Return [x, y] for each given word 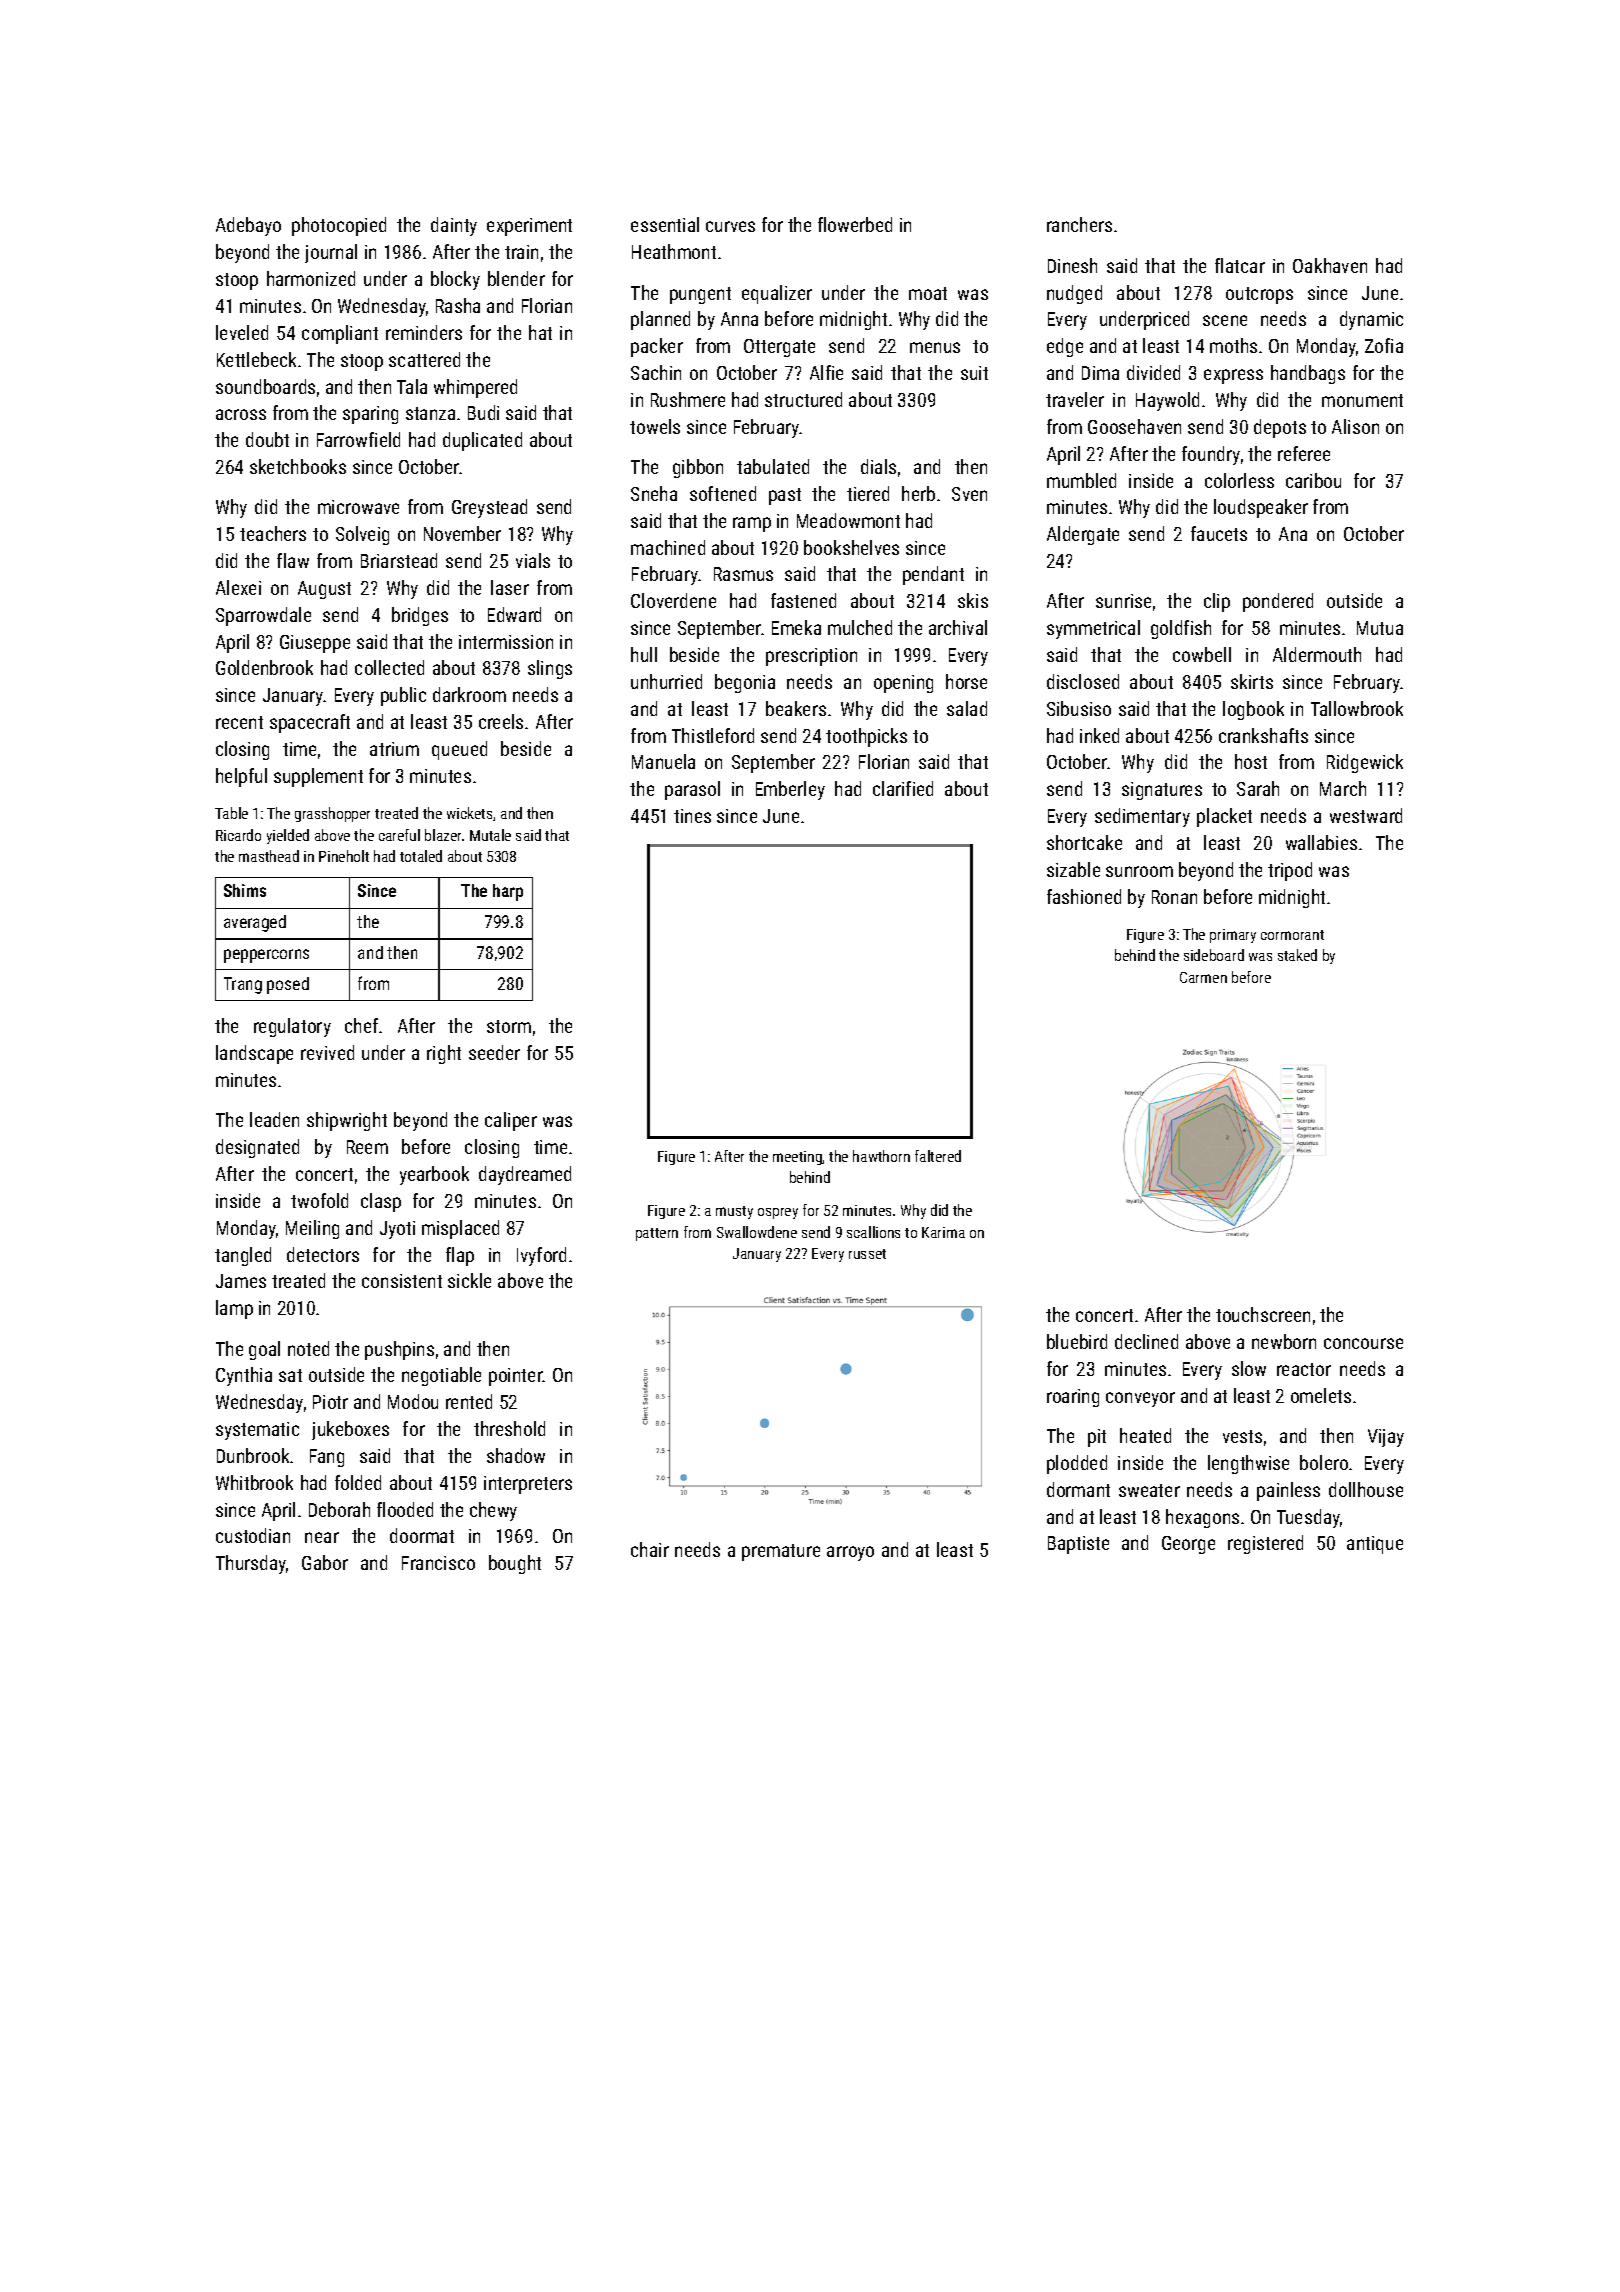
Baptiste [1078, 1545]
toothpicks [866, 737]
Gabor [325, 1562]
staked [1297, 955]
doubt [267, 439]
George [1188, 1545]
